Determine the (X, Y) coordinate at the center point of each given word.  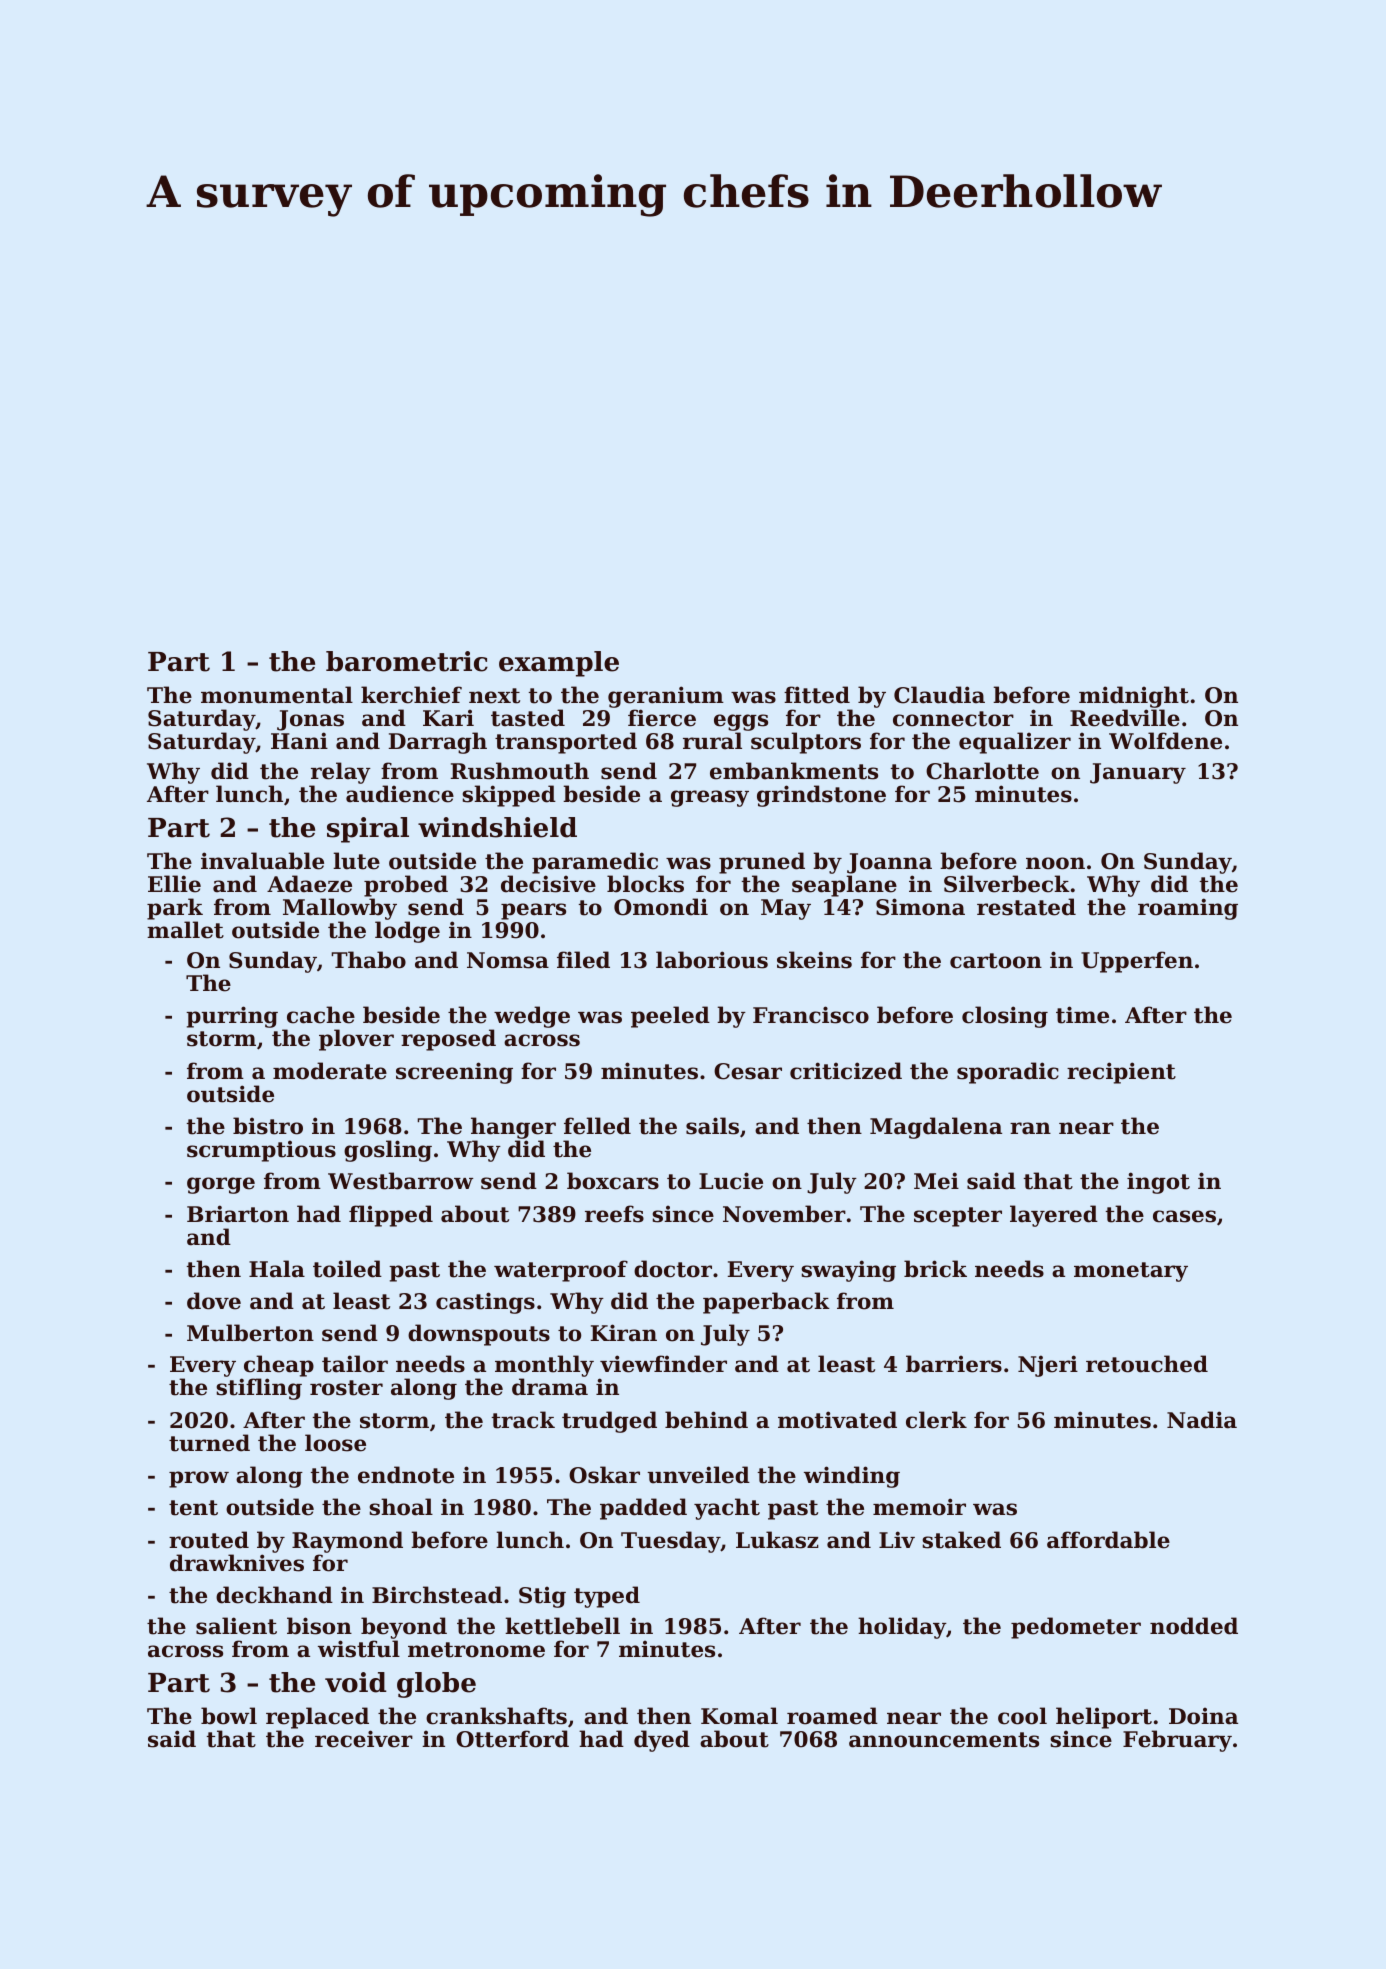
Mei (936, 1181)
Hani (299, 741)
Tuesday (671, 1542)
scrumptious (261, 1151)
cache (321, 1015)
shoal (401, 1507)
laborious (712, 960)
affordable (1108, 1540)
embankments (794, 771)
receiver (364, 1739)
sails (712, 1126)
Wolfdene (1165, 741)
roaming (1188, 909)
